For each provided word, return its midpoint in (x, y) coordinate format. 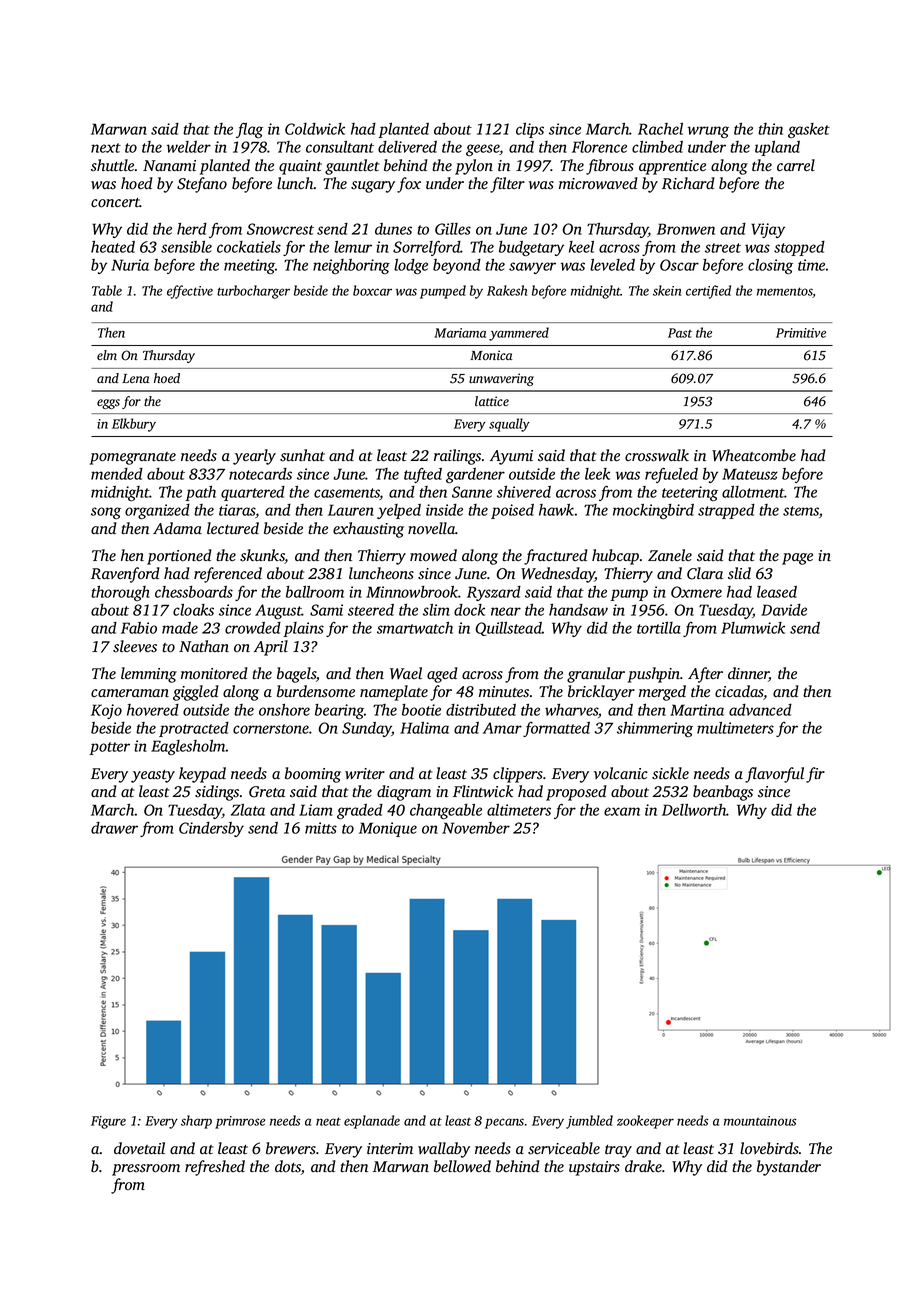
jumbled (589, 1122)
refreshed (215, 1168)
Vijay (768, 230)
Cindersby (211, 829)
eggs (108, 404)
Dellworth (694, 810)
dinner (748, 674)
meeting (249, 266)
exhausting (368, 530)
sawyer (532, 268)
